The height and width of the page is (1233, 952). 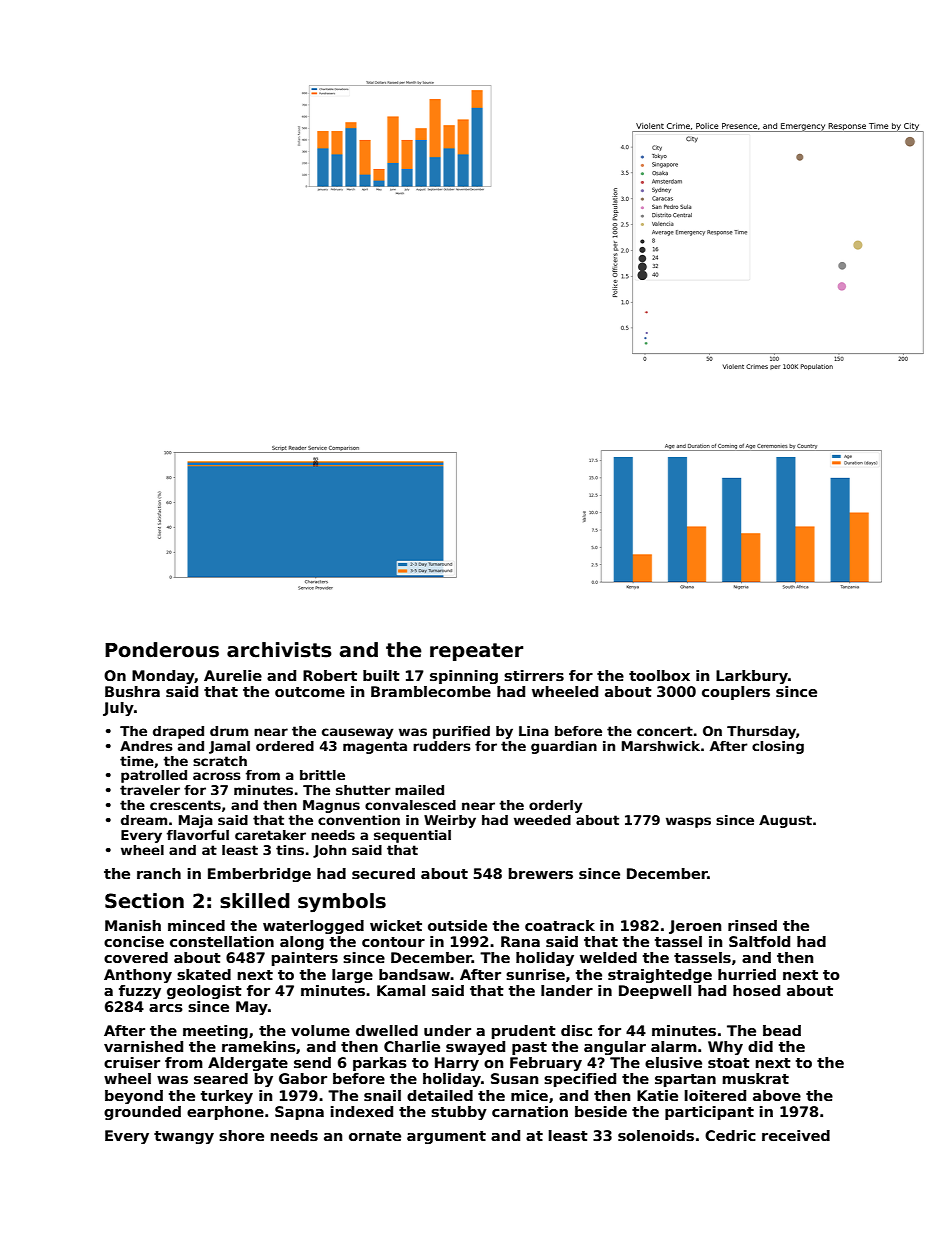 I want to click on hurried, so click(x=747, y=974).
